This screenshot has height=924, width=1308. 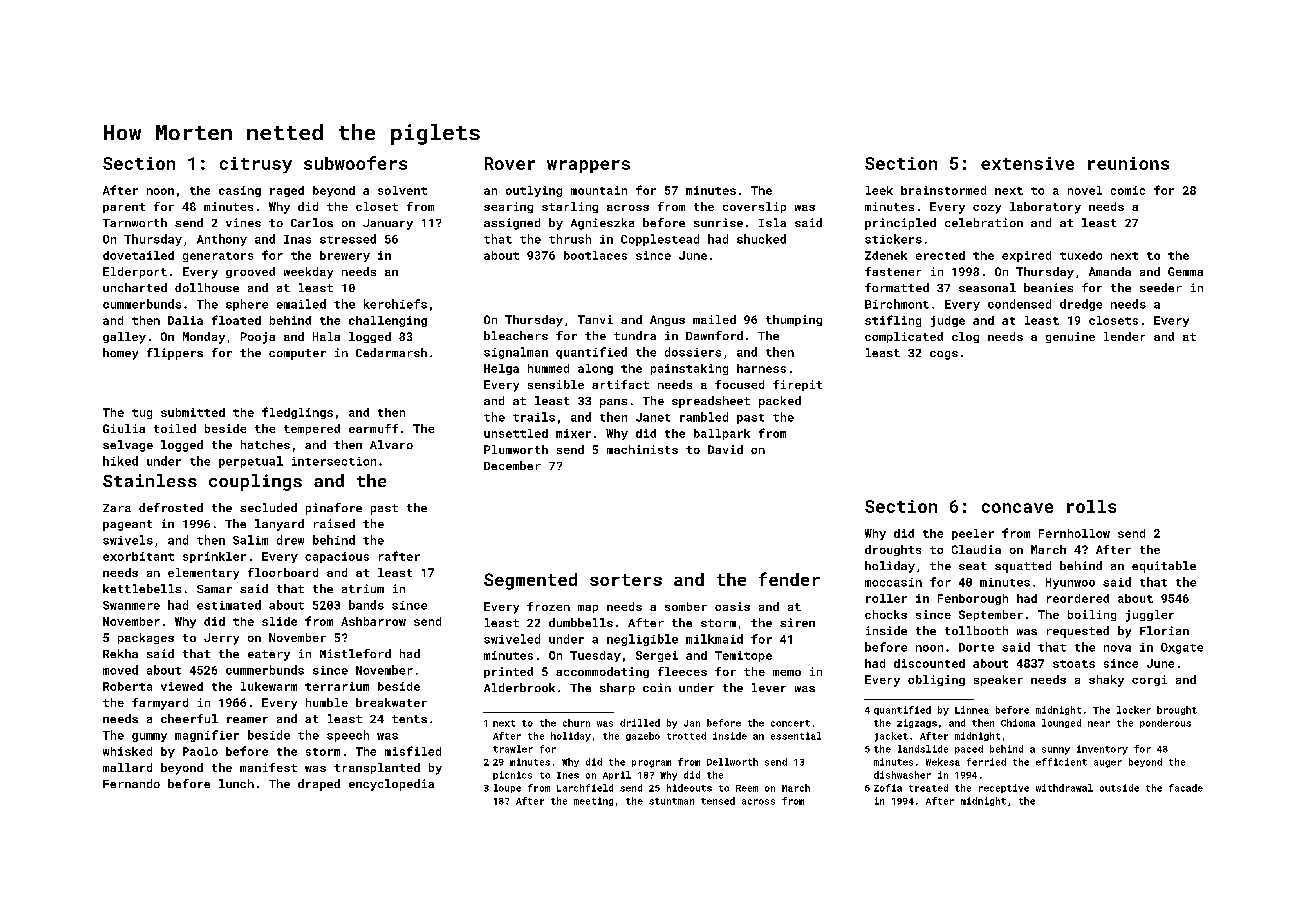 What do you see at coordinates (388, 224) in the screenshot?
I see `January` at bounding box center [388, 224].
